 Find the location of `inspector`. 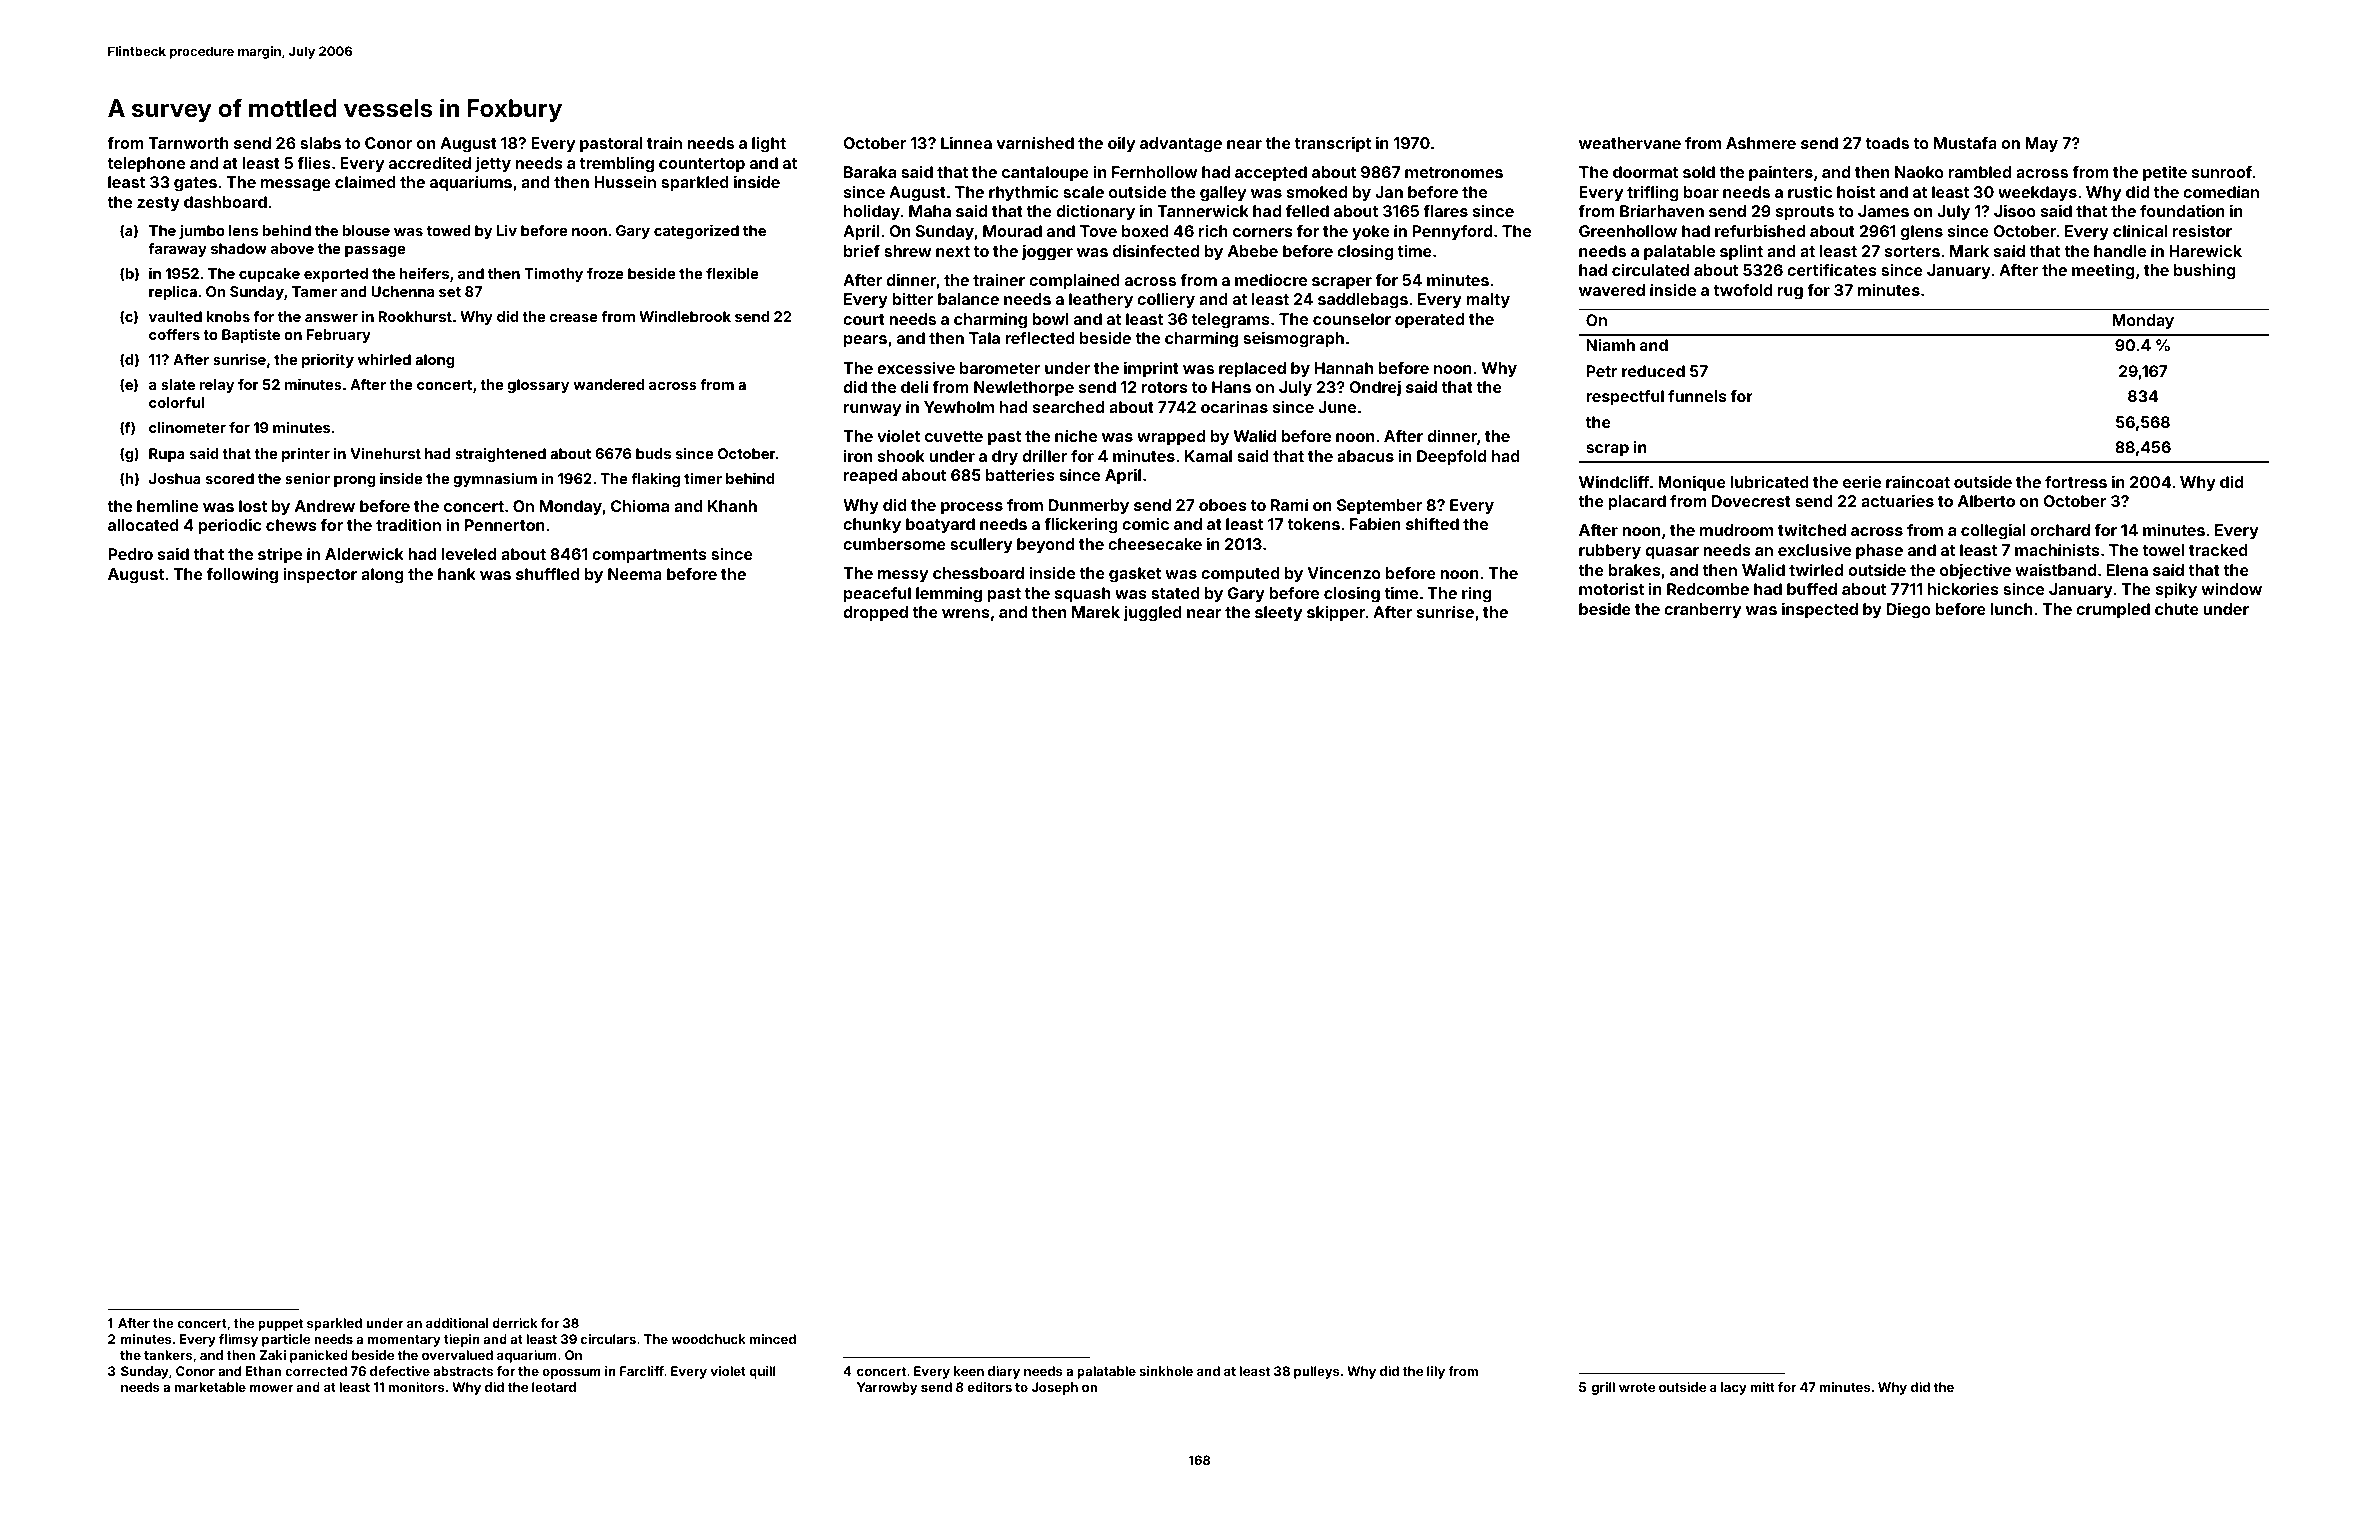

inspector is located at coordinates (320, 576).
